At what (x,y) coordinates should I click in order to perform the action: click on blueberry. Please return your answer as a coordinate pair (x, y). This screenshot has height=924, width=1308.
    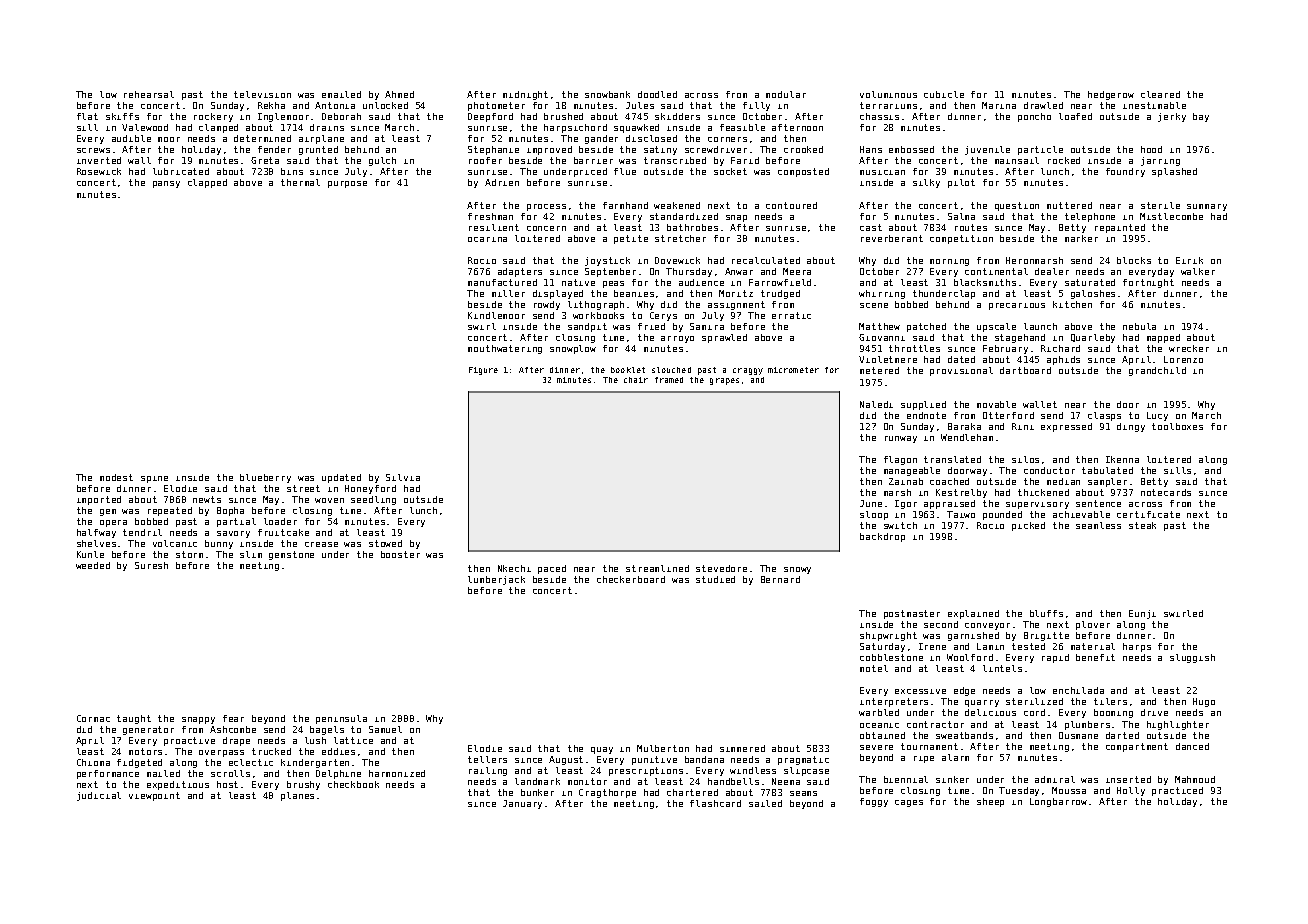
    Looking at the image, I should click on (265, 478).
